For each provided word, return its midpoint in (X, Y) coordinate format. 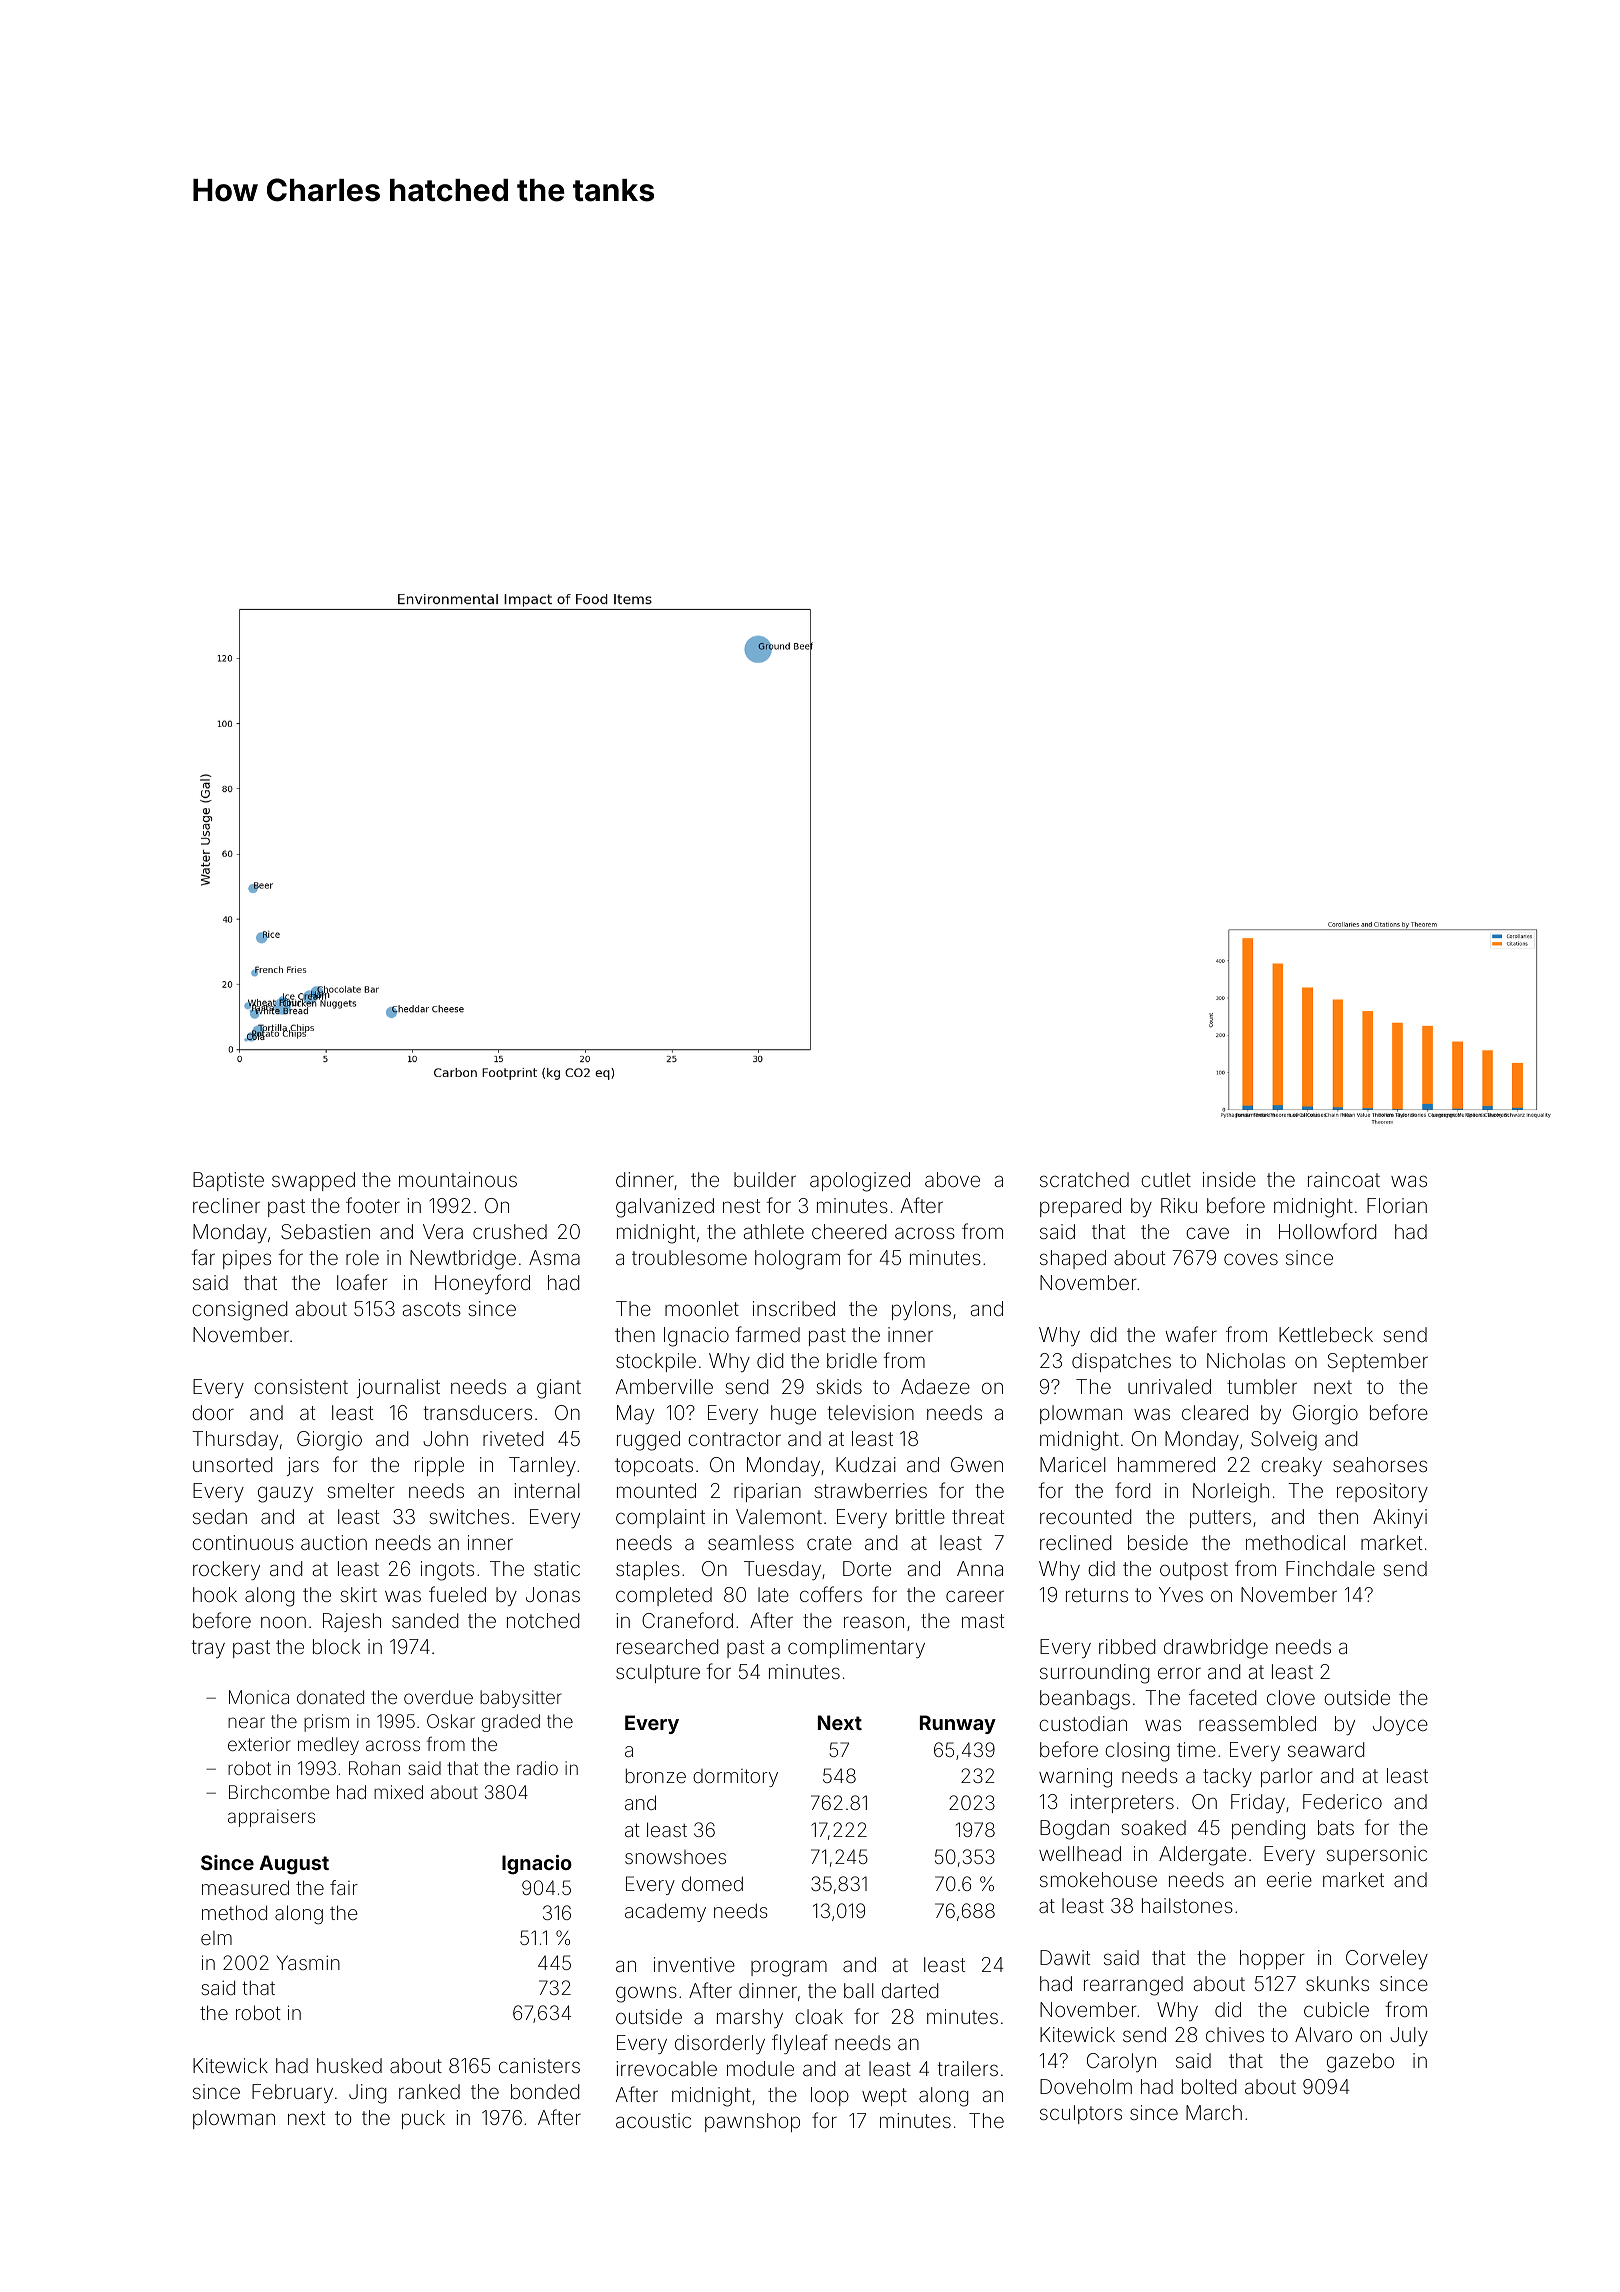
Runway (958, 1724)
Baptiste (228, 1181)
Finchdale (1330, 1568)
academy (665, 1912)
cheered (849, 1231)
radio (537, 1768)
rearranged (1133, 1986)
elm (216, 1938)
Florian (1397, 1205)
